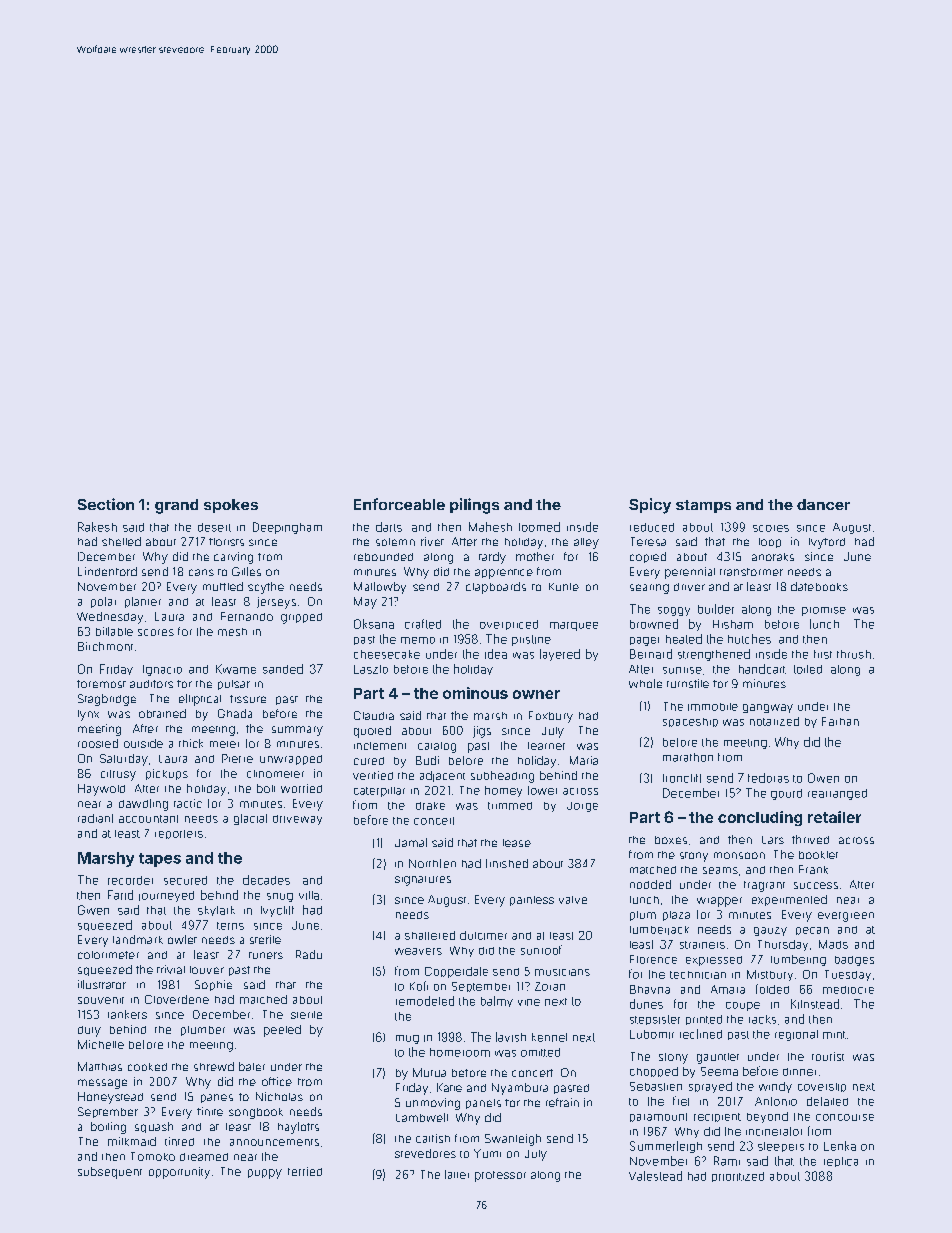  What do you see at coordinates (671, 840) in the screenshot?
I see `boxes` at bounding box center [671, 840].
